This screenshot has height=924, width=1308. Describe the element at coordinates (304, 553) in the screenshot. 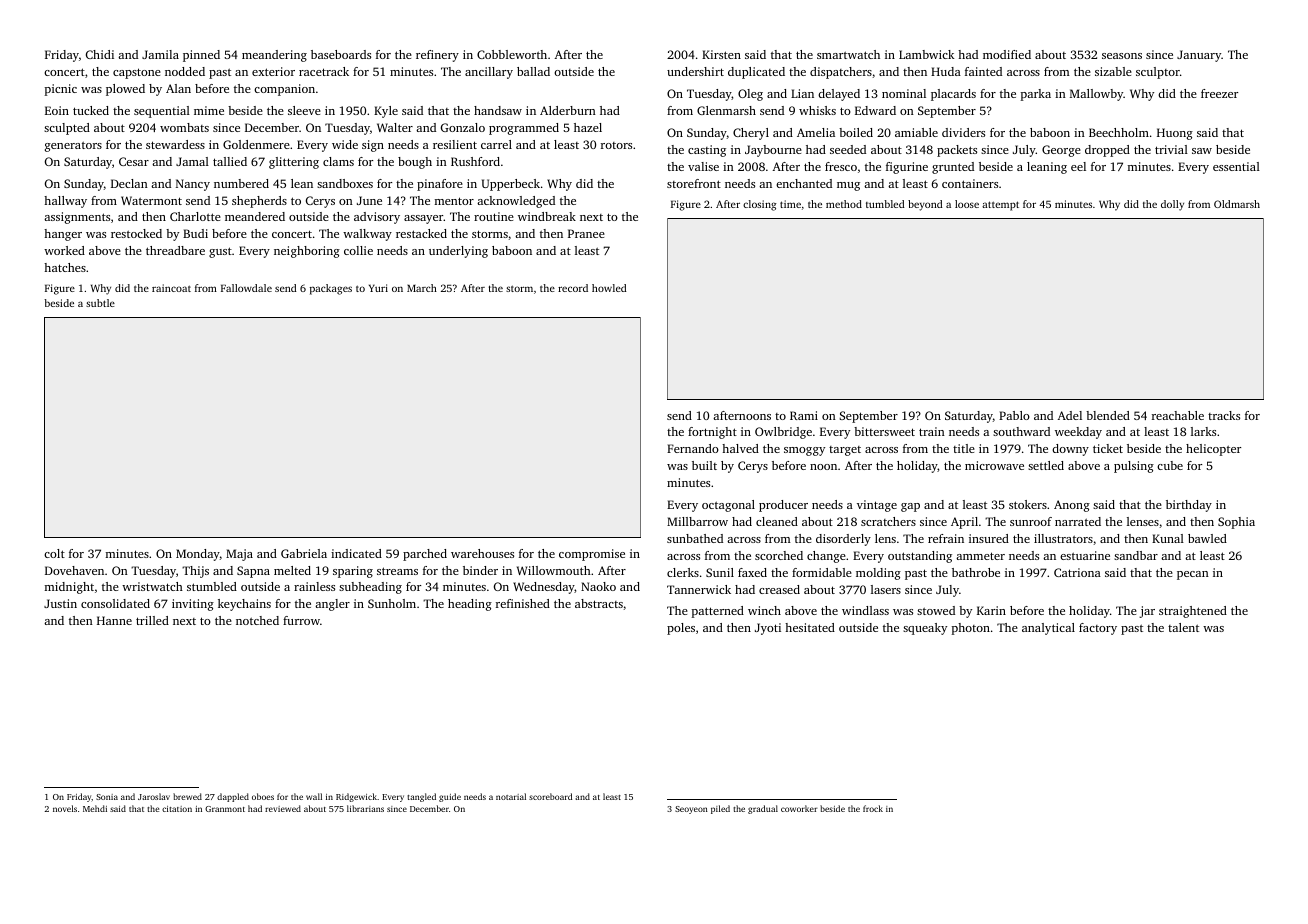

I see `Gabriela` at that location.
